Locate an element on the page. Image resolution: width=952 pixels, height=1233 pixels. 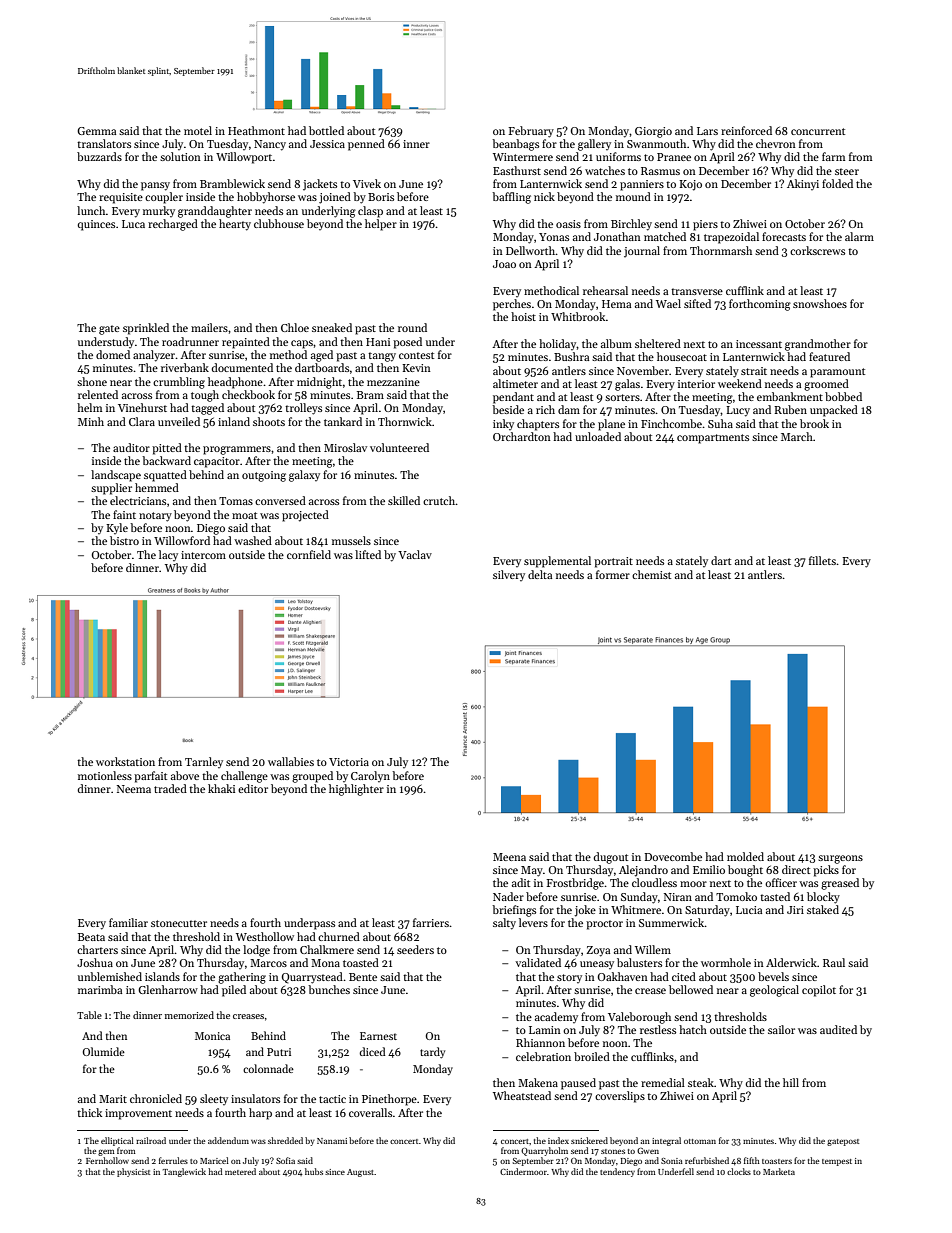
fillets is located at coordinates (822, 560).
